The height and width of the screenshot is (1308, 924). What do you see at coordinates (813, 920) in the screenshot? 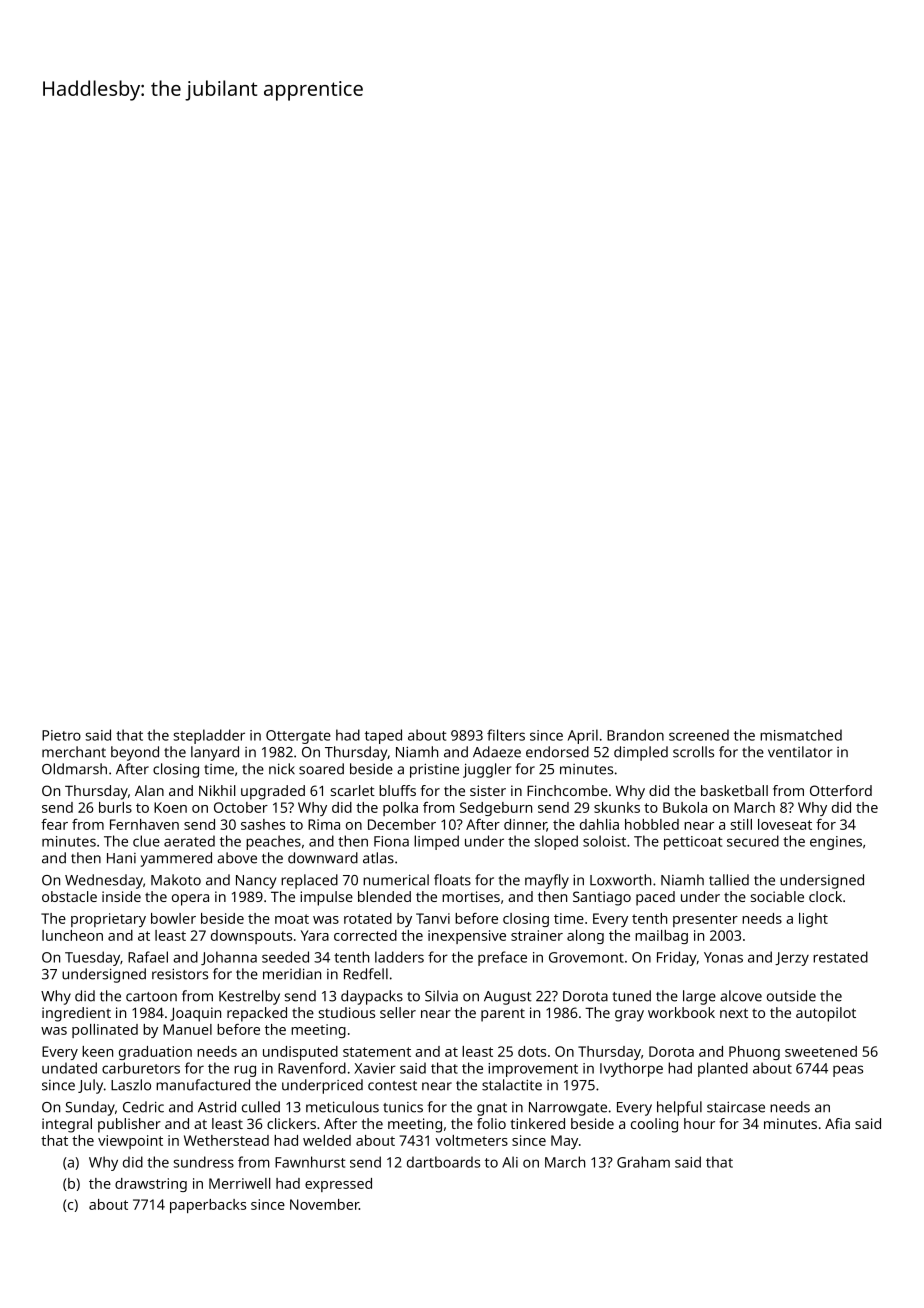
I see `light` at bounding box center [813, 920].
